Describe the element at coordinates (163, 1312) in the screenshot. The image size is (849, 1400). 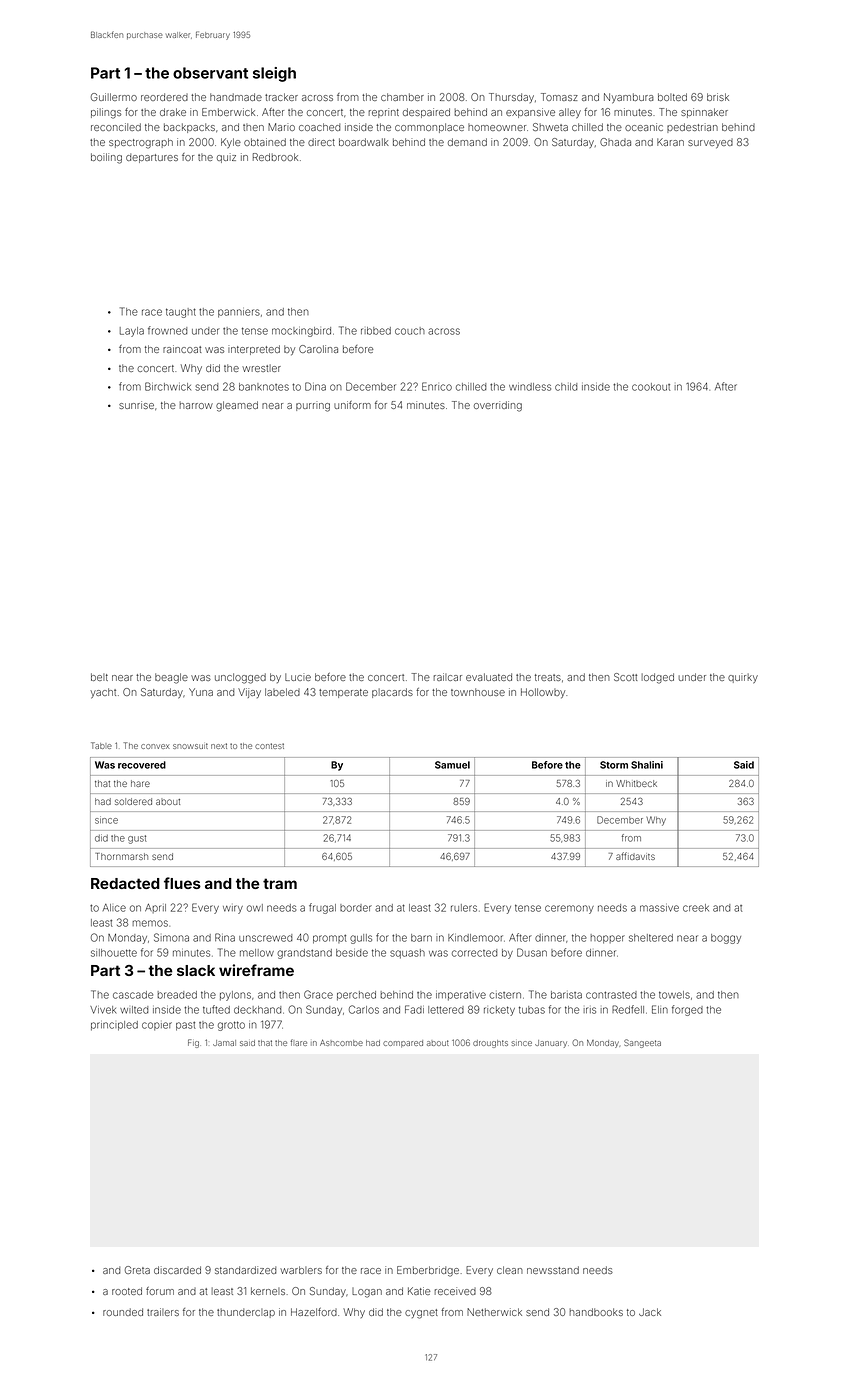
I see `trailers` at that location.
